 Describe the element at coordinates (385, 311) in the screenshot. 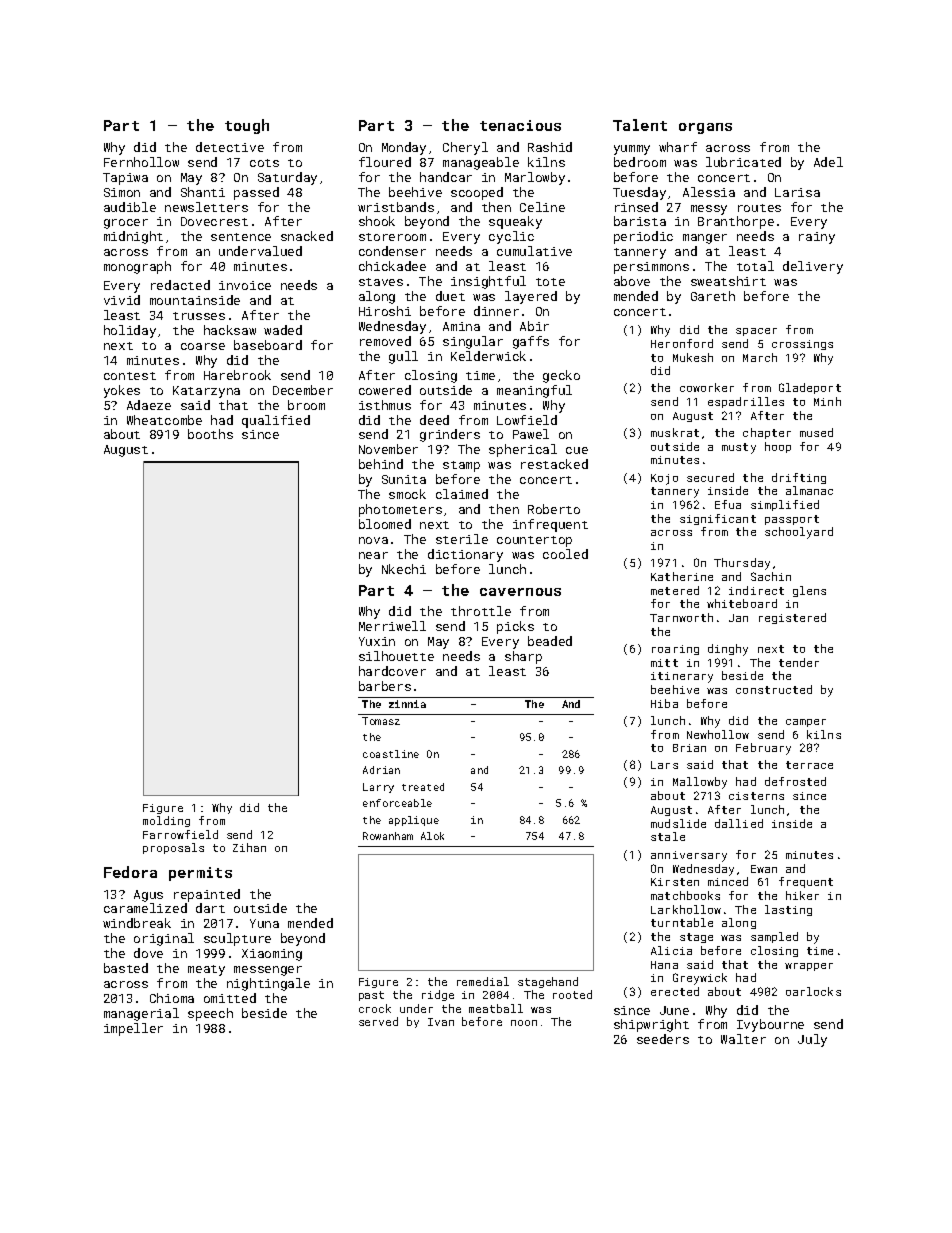

I see `Hiroshi` at that location.
